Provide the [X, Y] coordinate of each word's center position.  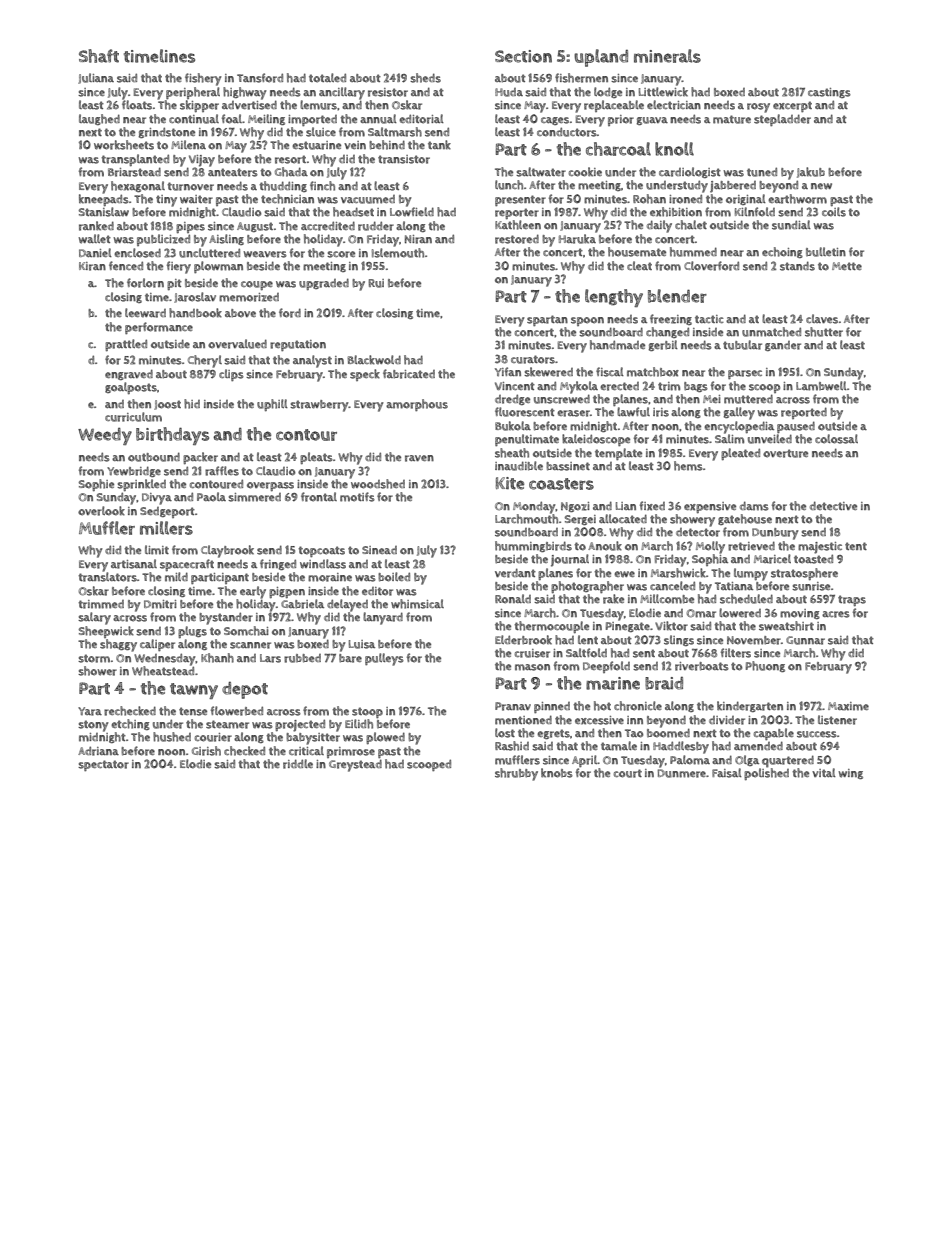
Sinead [379, 550]
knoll [674, 149]
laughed [99, 119]
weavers [265, 254]
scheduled [746, 599]
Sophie [96, 485]
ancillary [342, 93]
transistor [404, 159]
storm [94, 658]
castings [829, 93]
